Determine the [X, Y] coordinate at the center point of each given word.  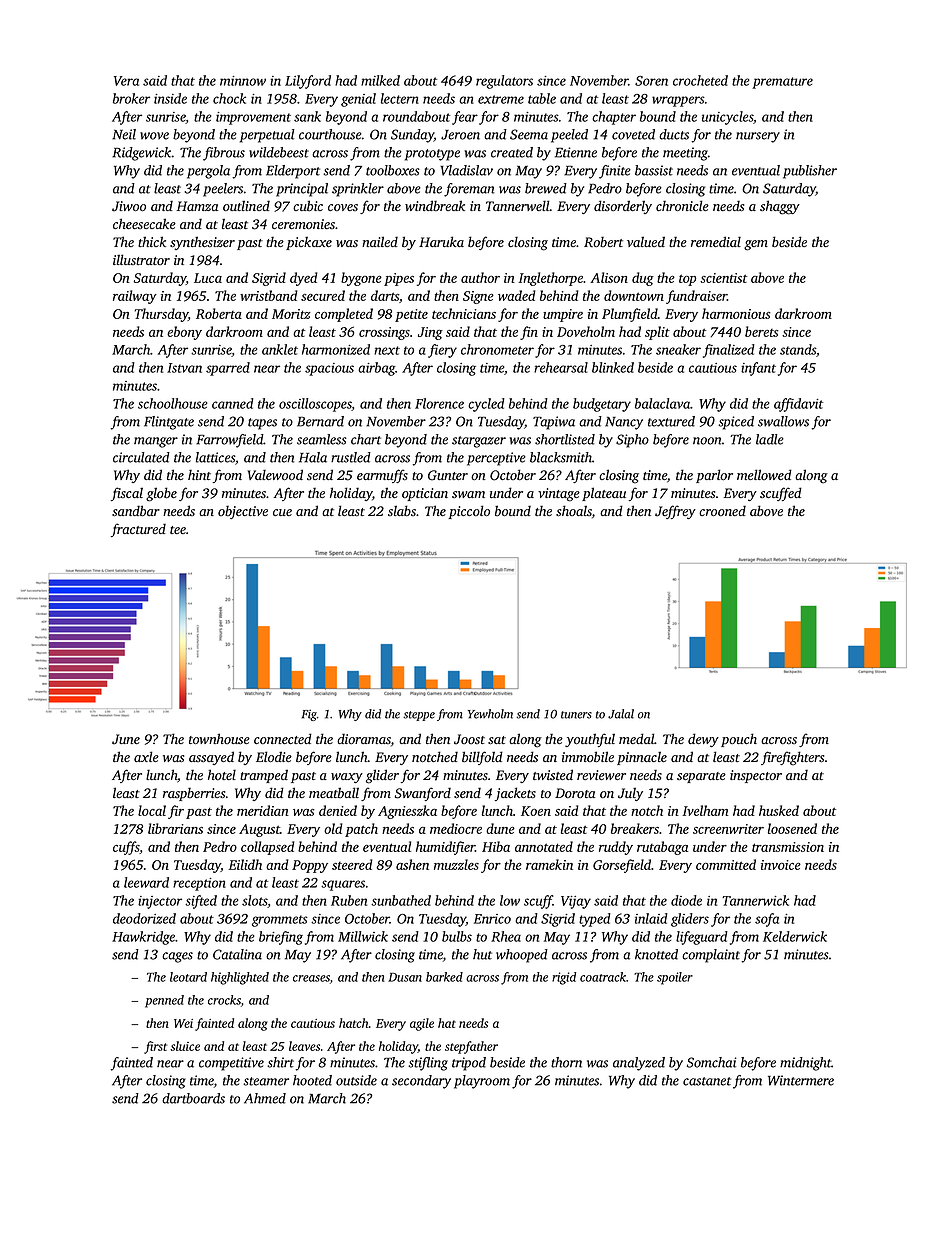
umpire [563, 315]
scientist [723, 278]
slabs [402, 511]
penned [164, 1001]
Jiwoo [129, 206]
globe [161, 494]
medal [637, 738]
